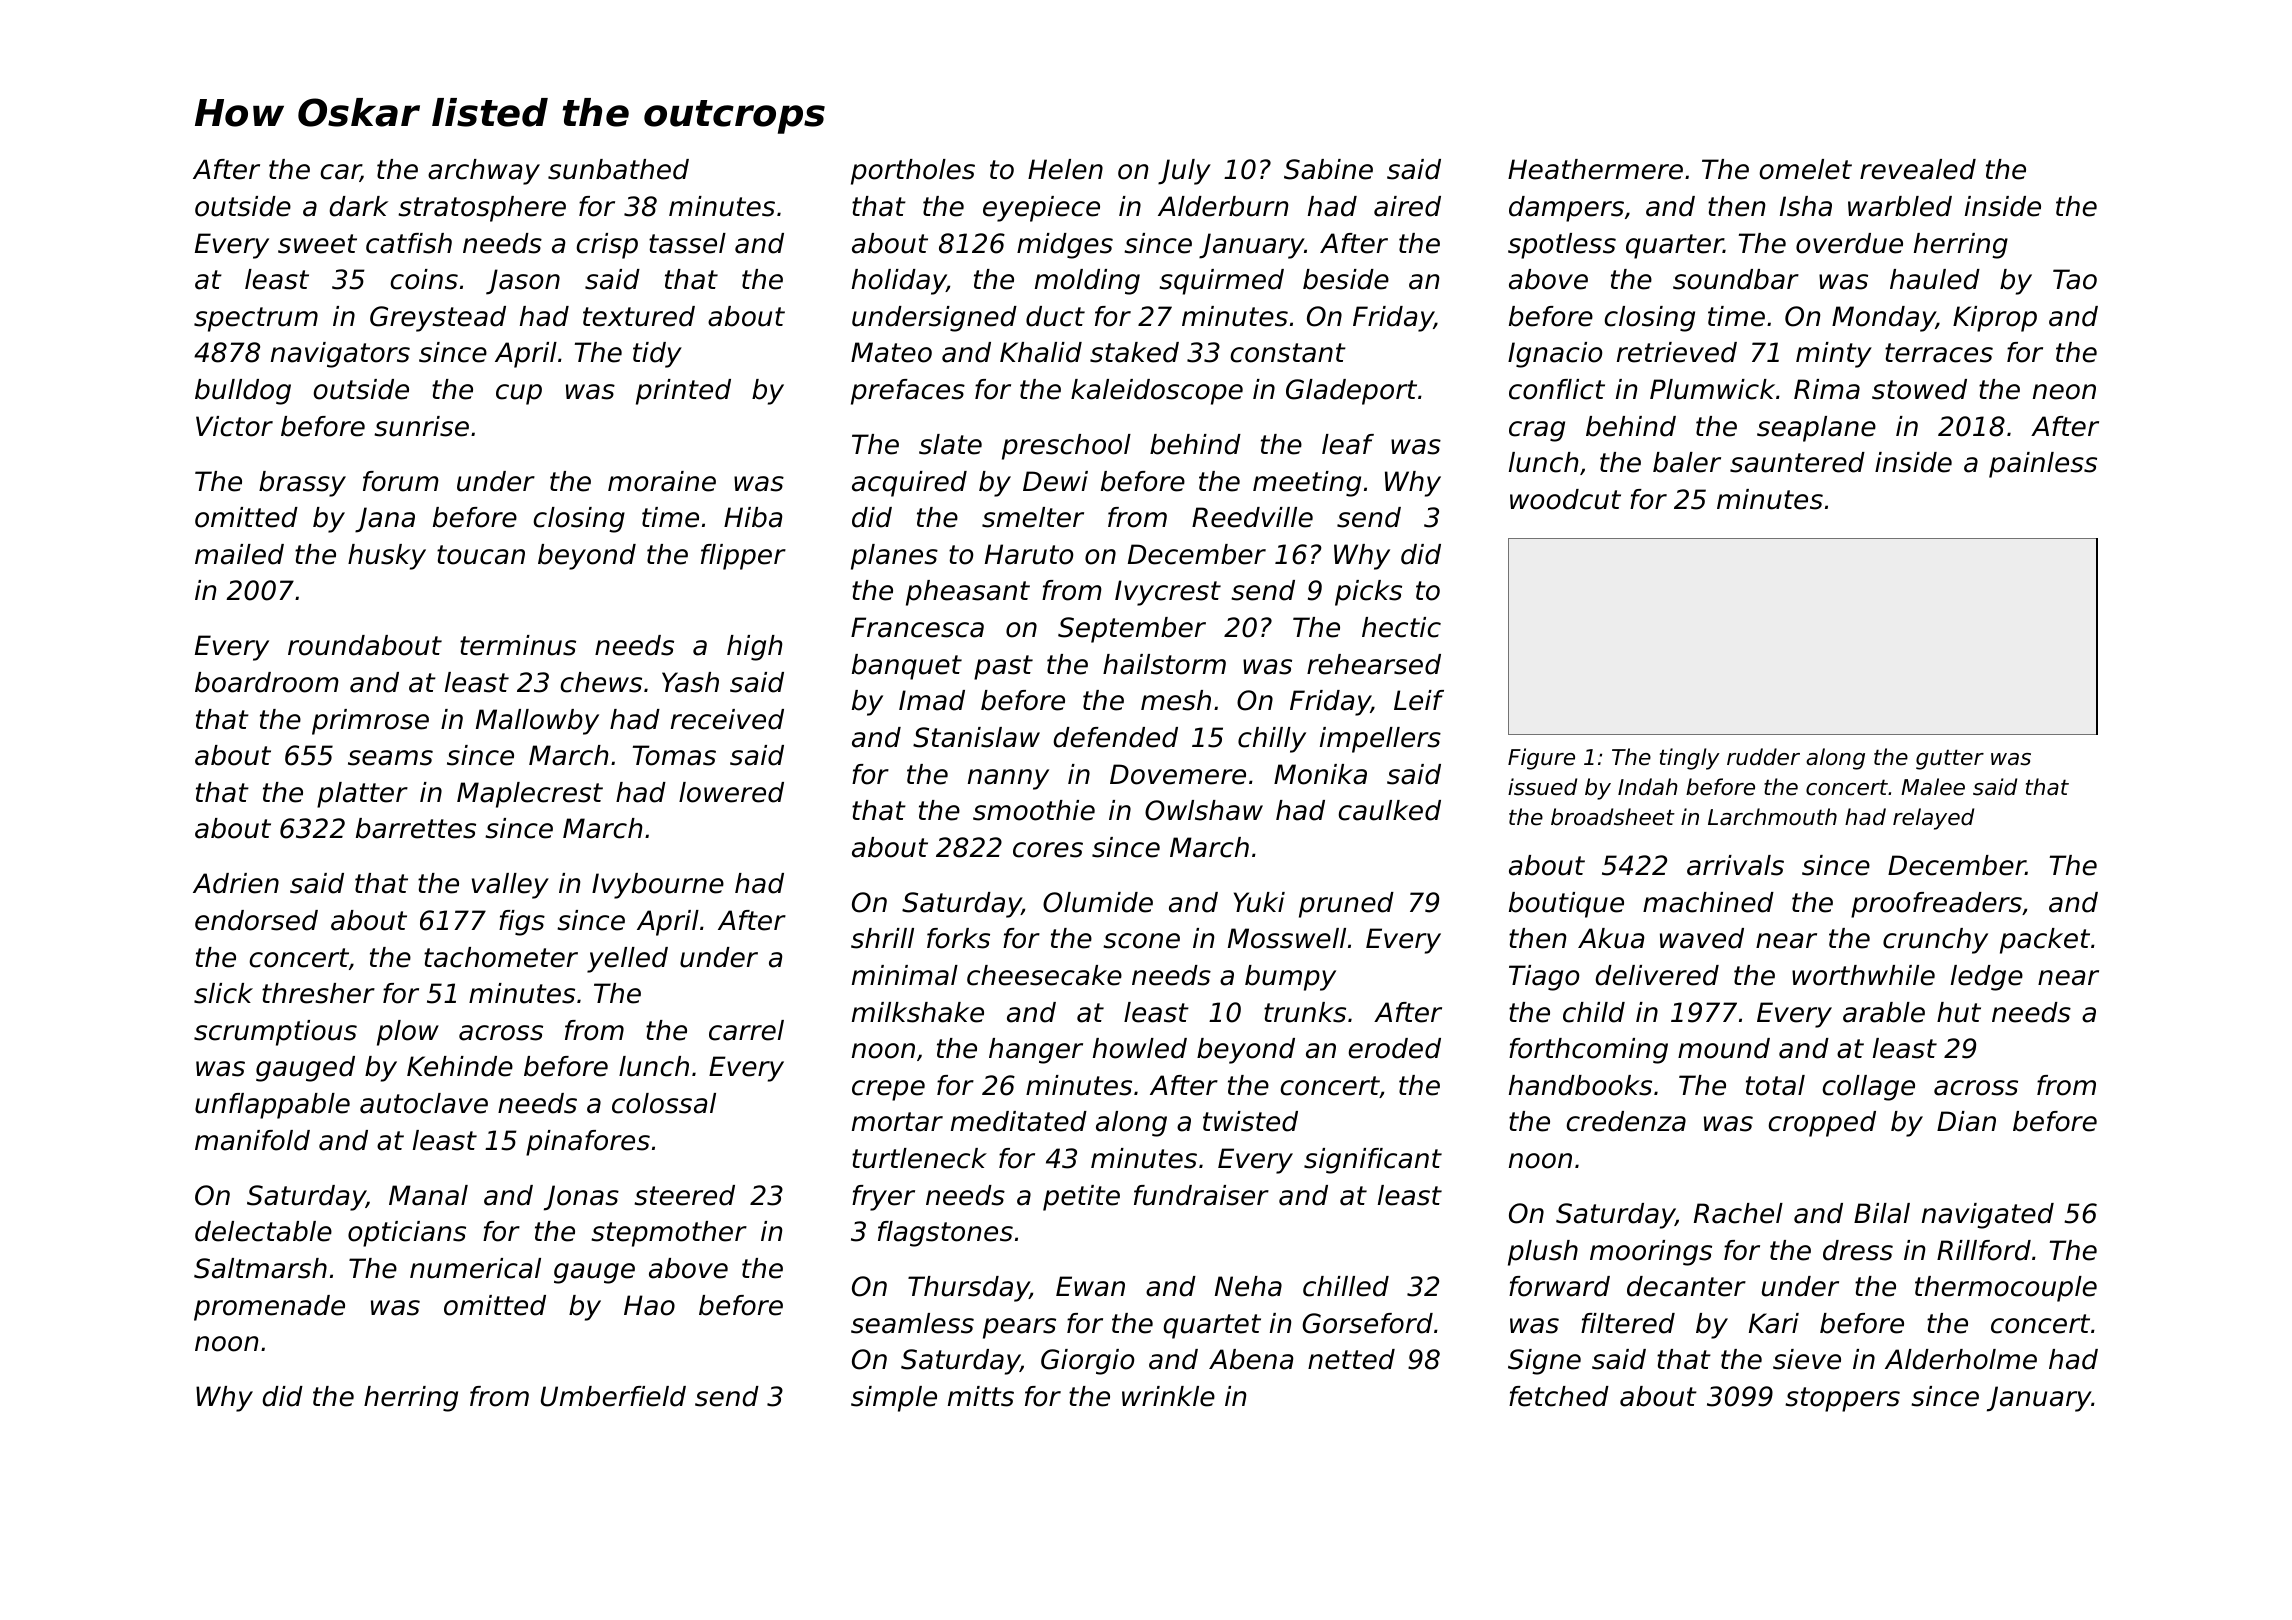 The image size is (2292, 1620). Describe the element at coordinates (1164, 664) in the screenshot. I see `hailstorm` at that location.
